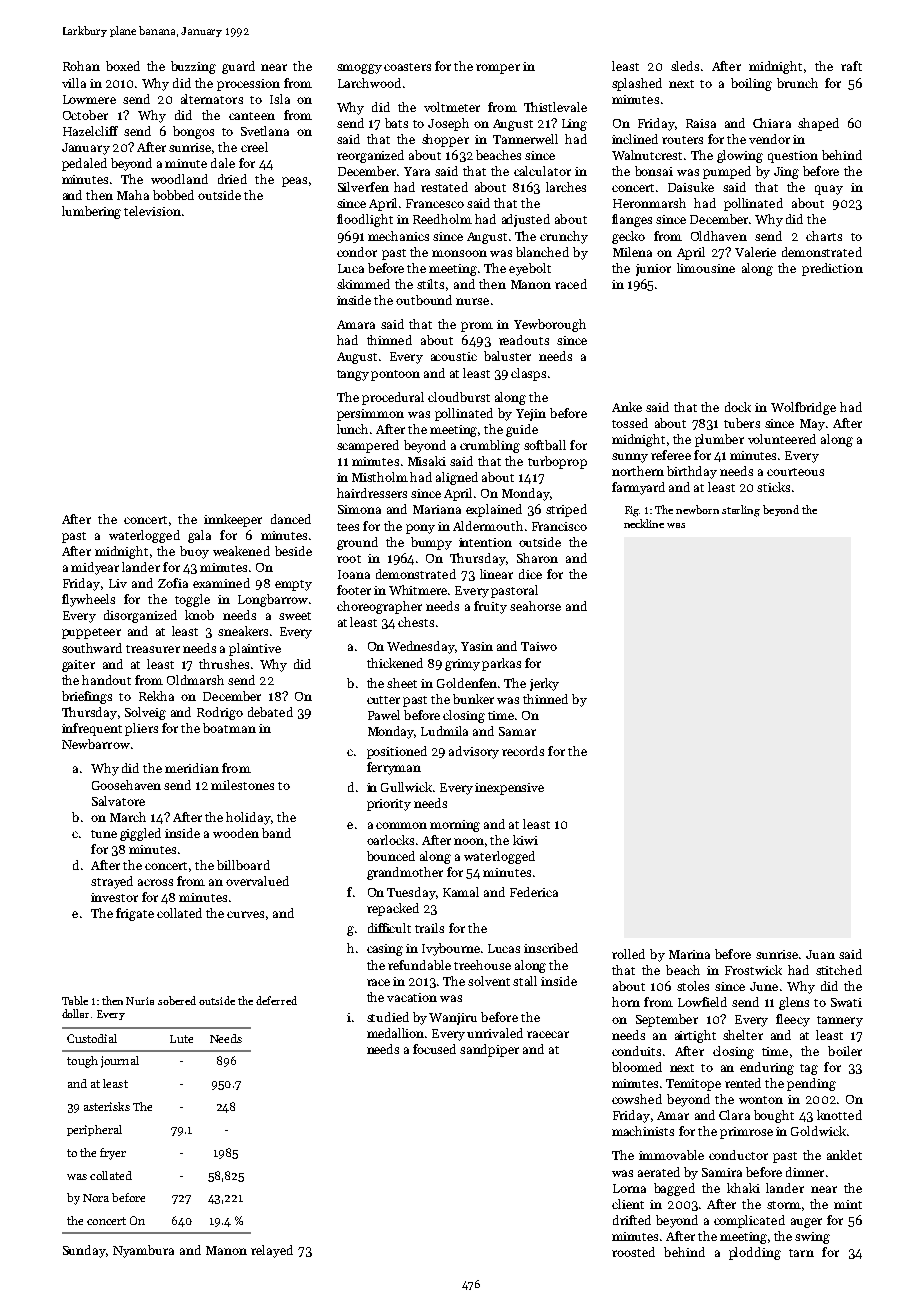 This document has height=1308, width=924. I want to click on guard, so click(238, 67).
